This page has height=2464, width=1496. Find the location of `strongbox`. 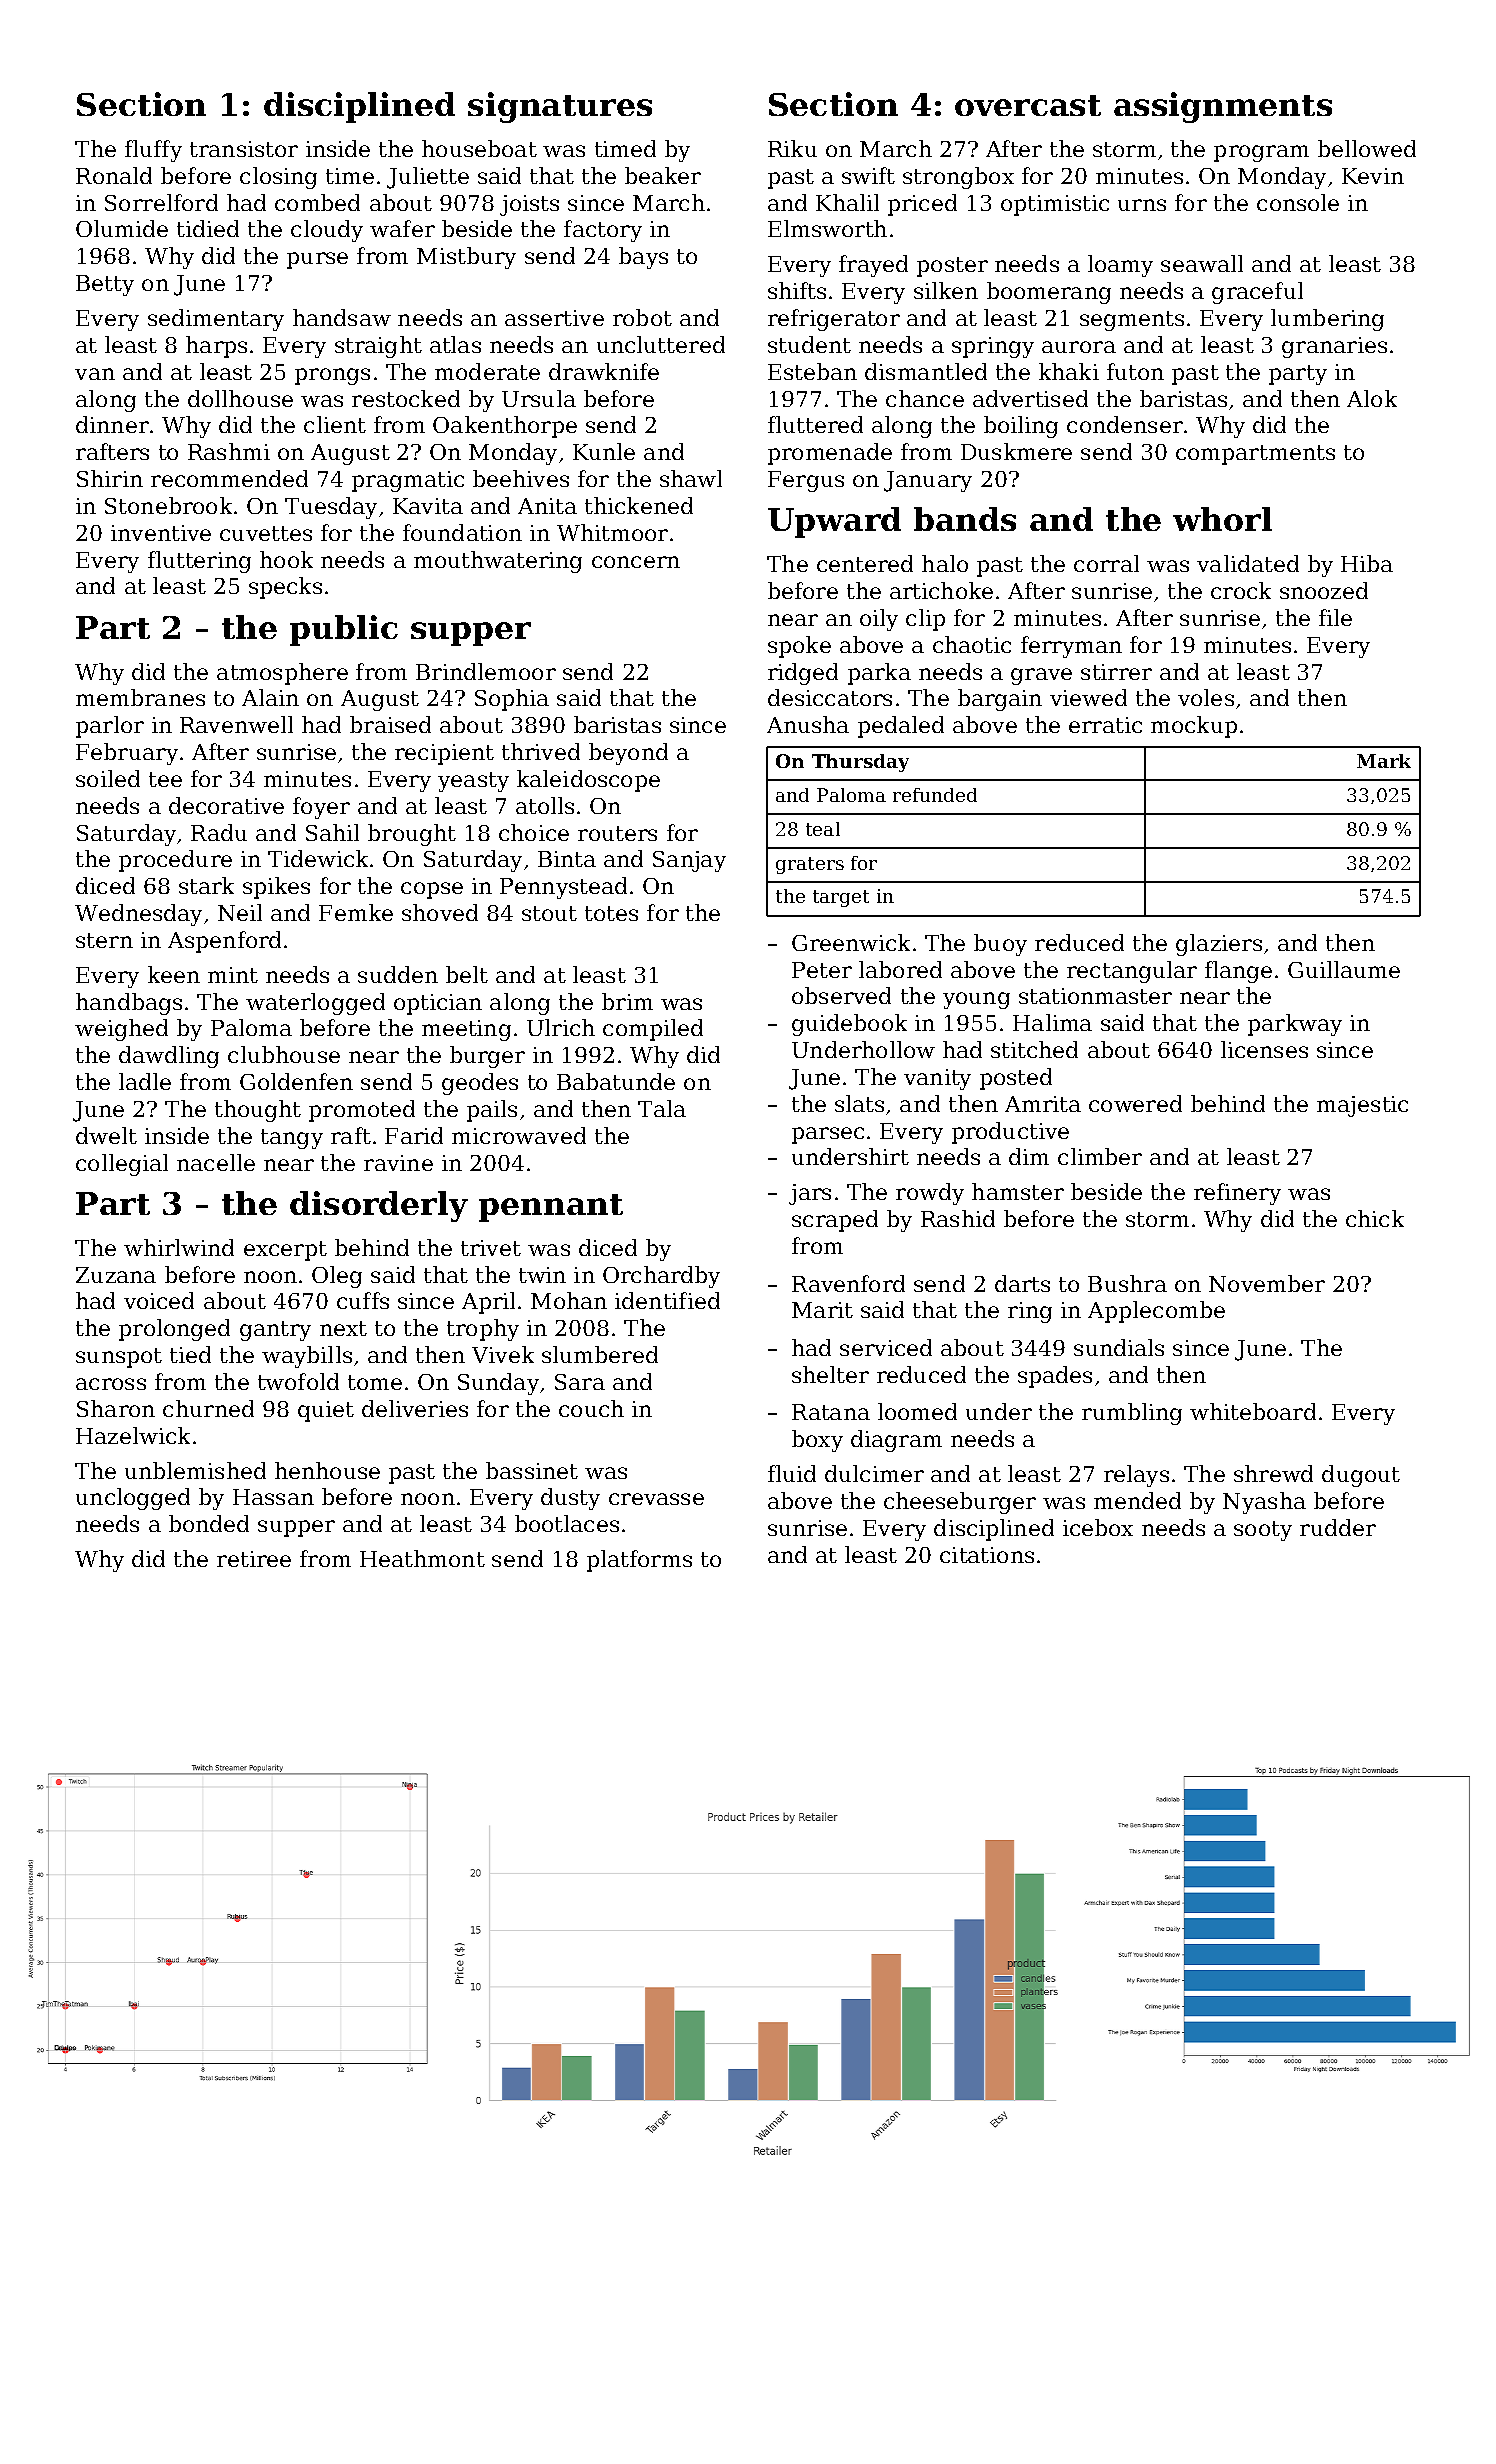

strongbox is located at coordinates (958, 178).
